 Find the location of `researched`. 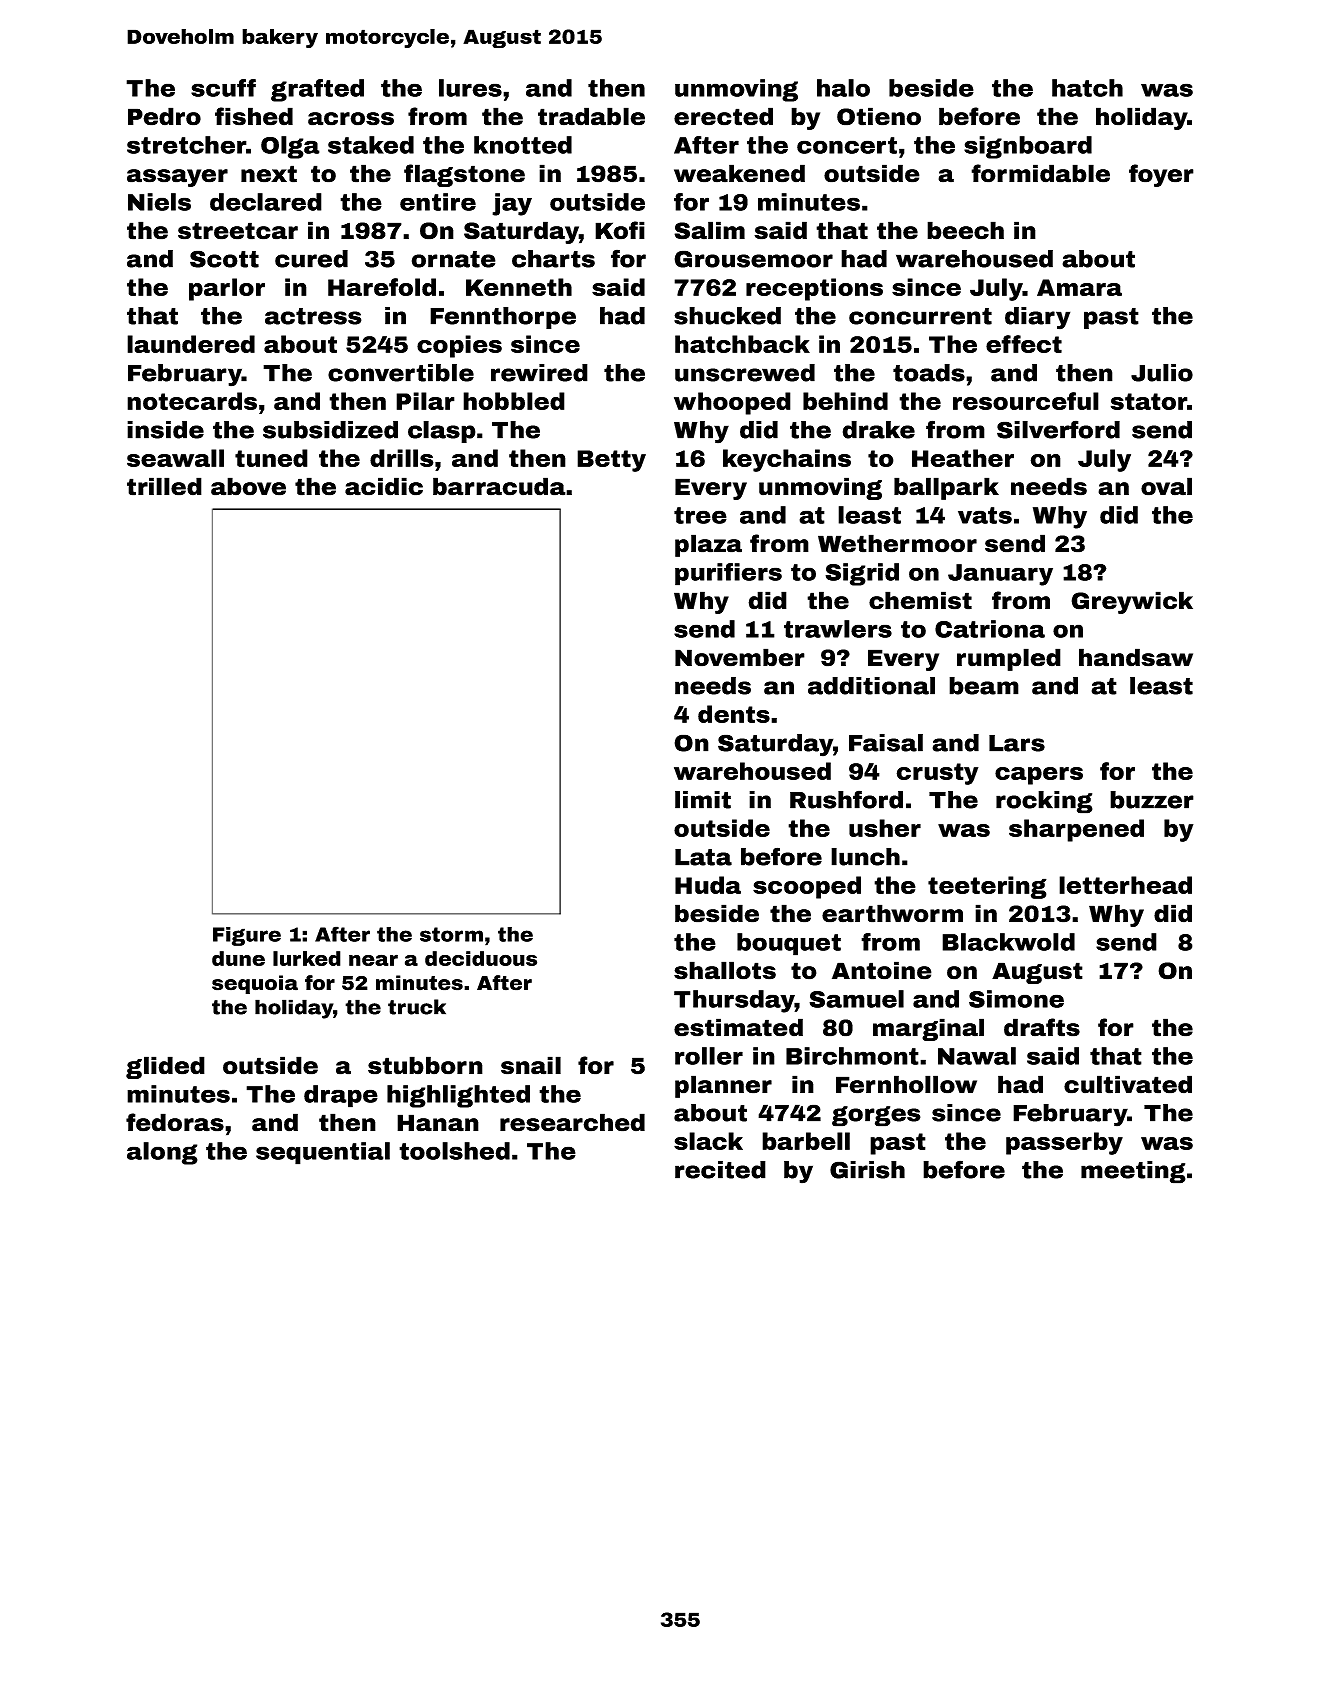

researched is located at coordinates (572, 1122).
